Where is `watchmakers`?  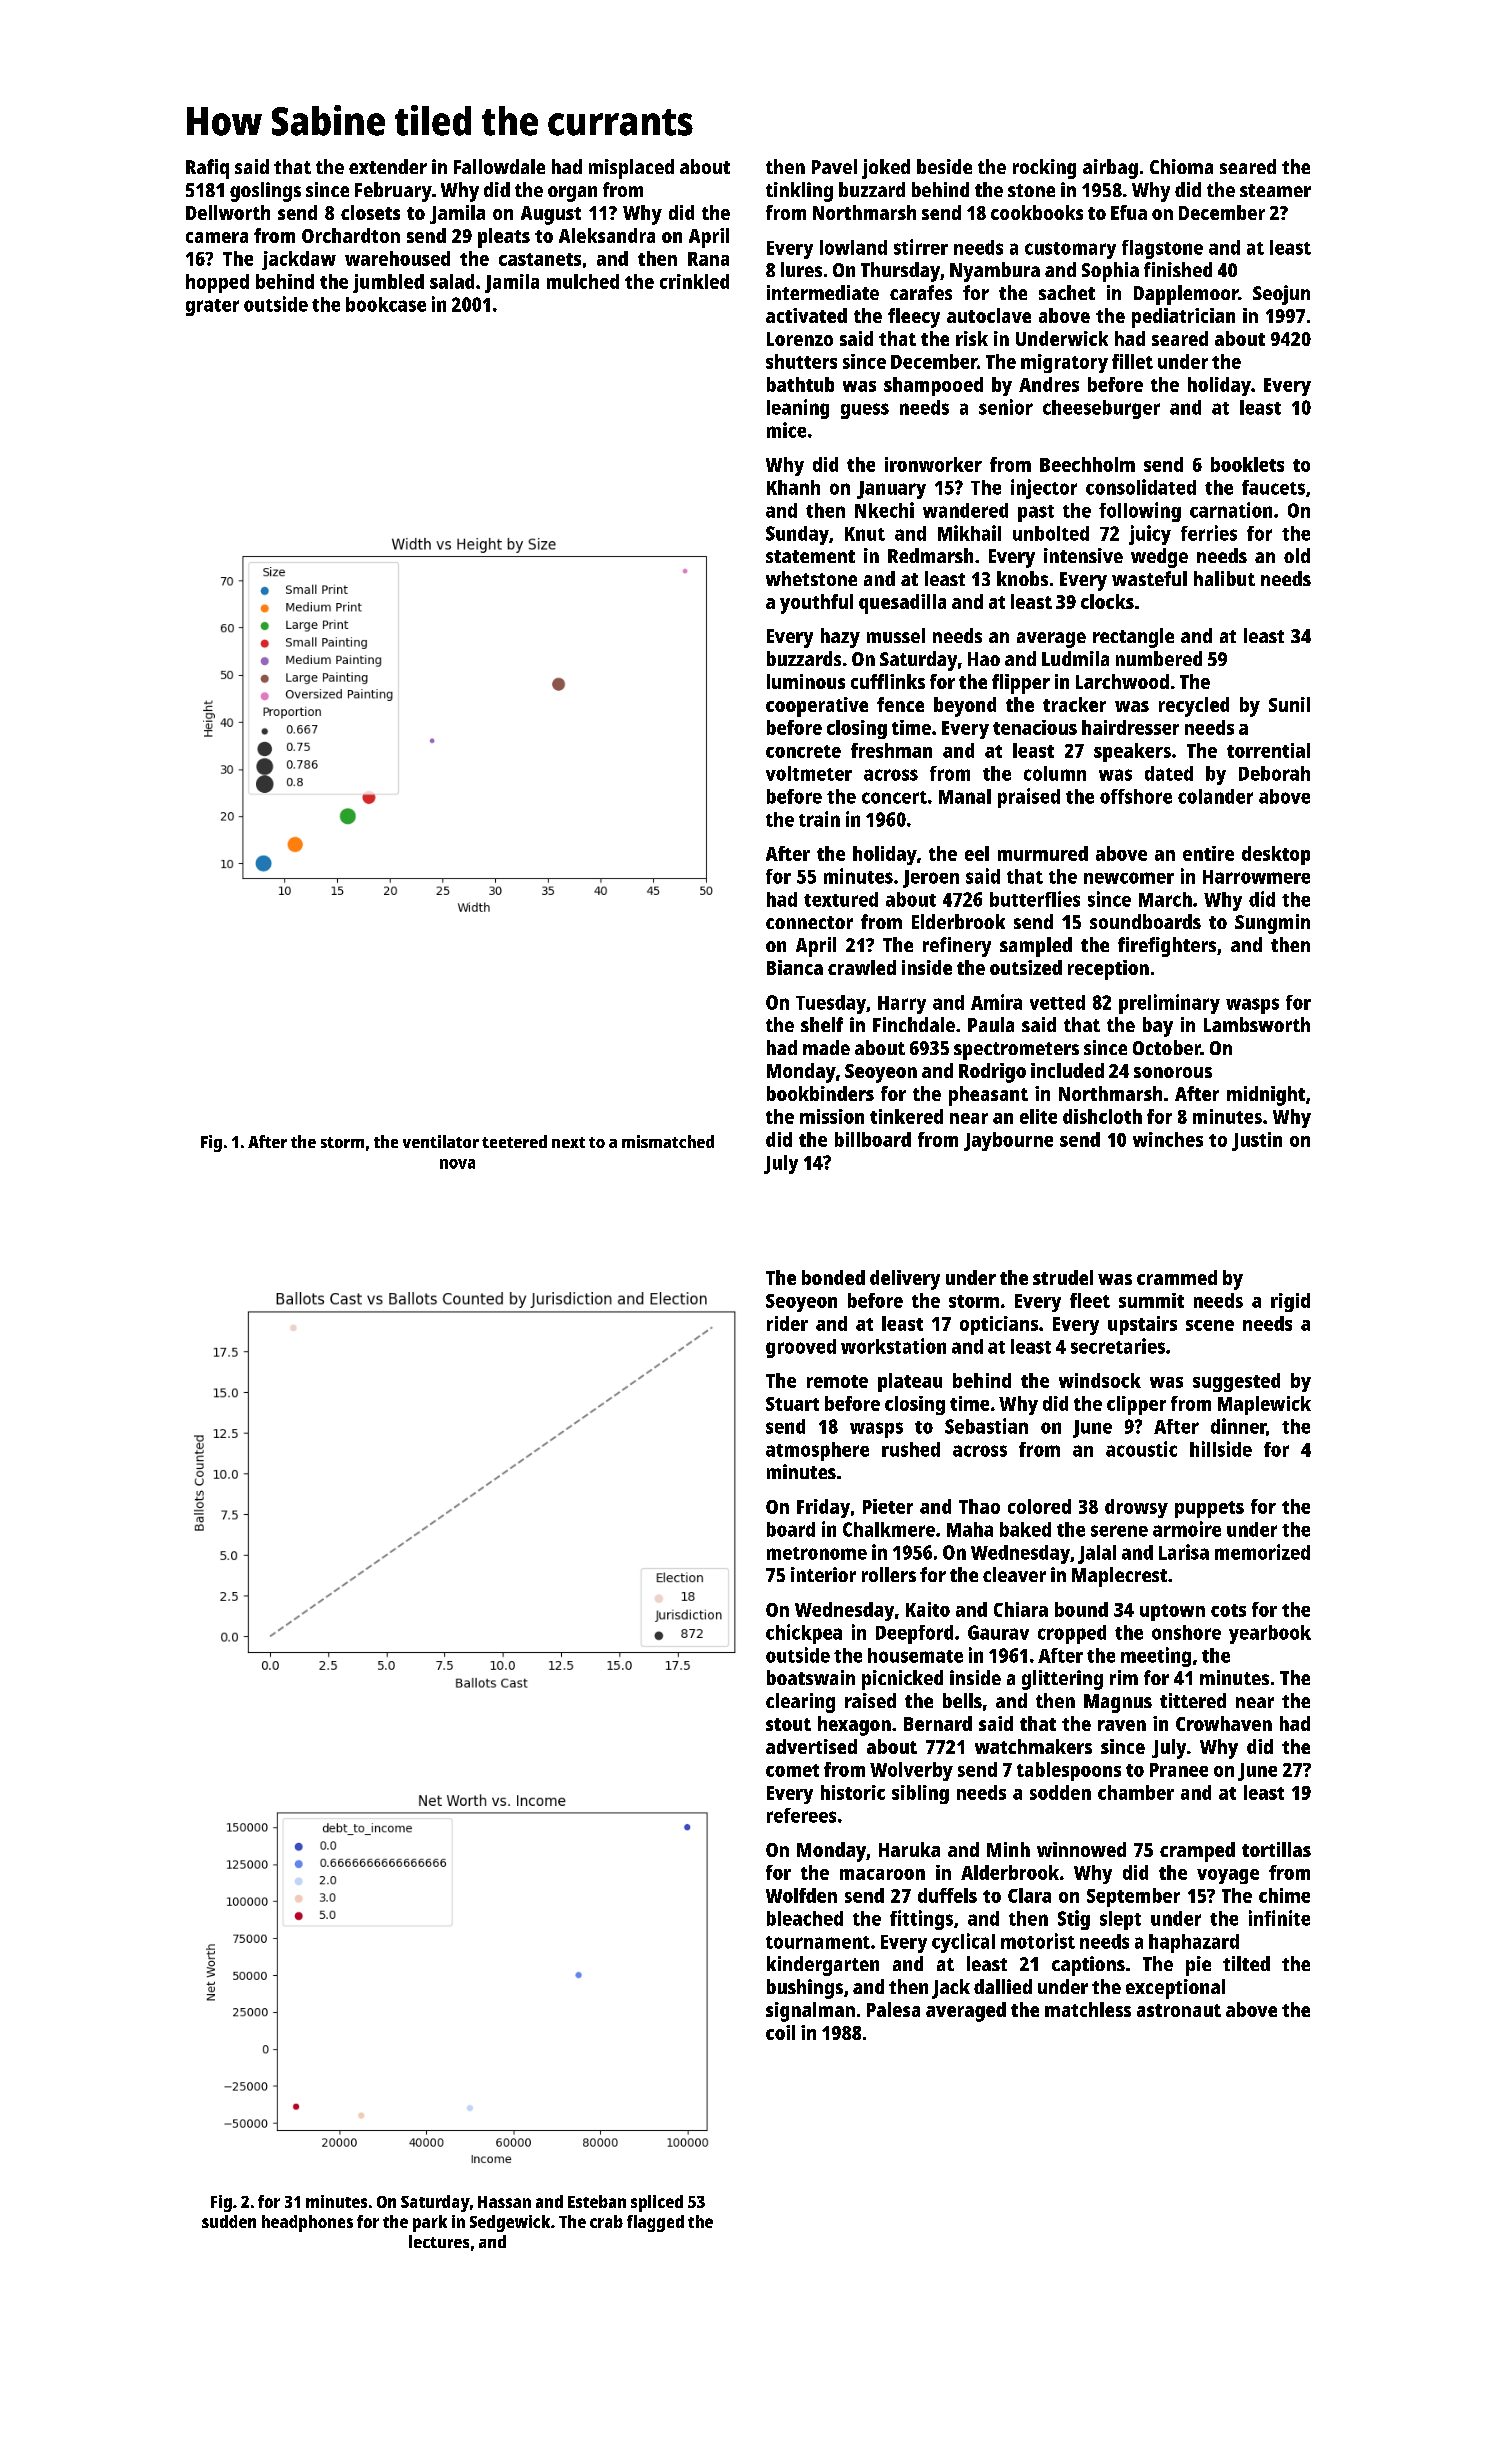
watchmakers is located at coordinates (1033, 1746).
